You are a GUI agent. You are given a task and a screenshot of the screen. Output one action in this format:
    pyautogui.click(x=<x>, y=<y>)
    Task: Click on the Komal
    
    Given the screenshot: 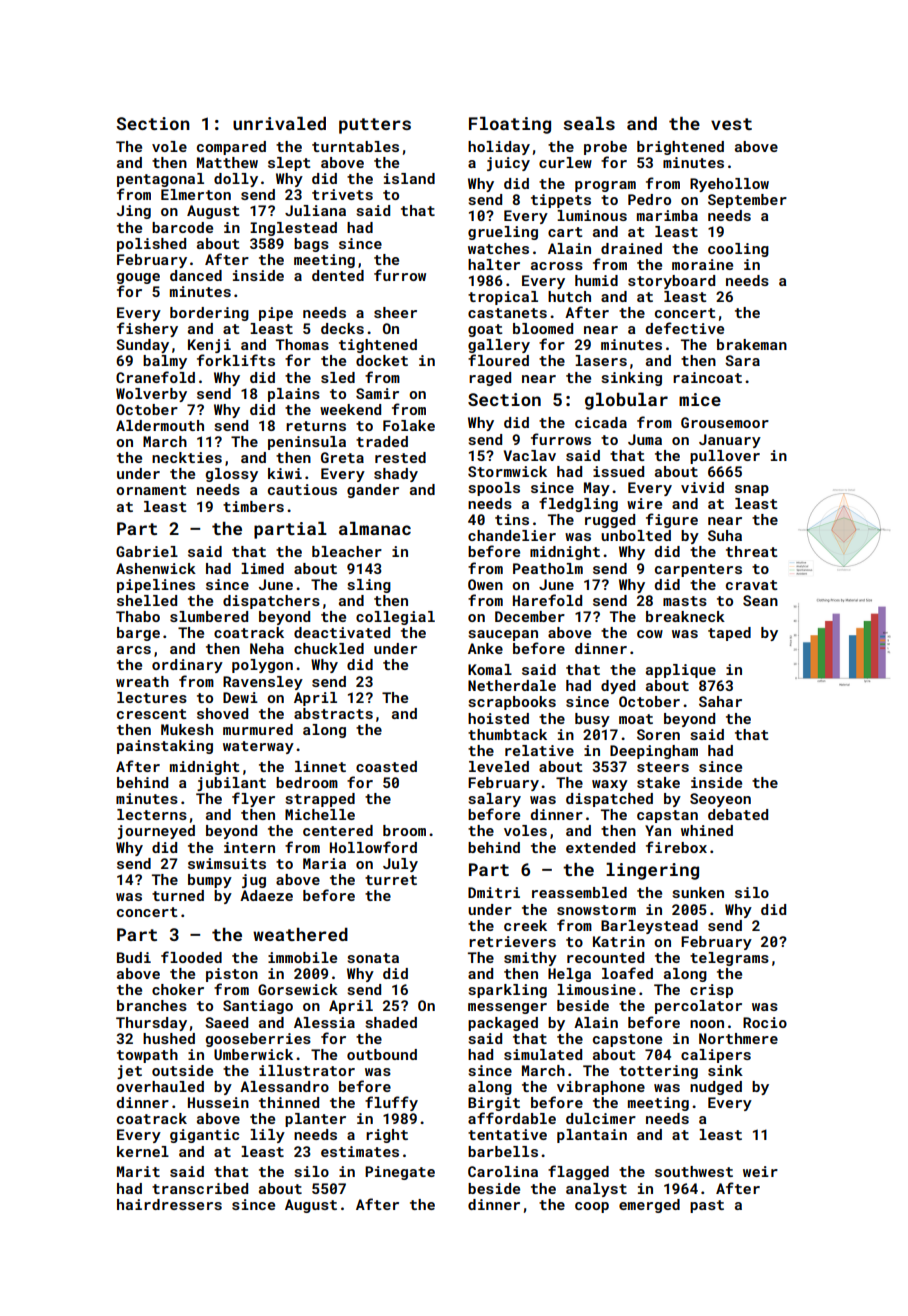 What is the action you would take?
    pyautogui.click(x=490, y=669)
